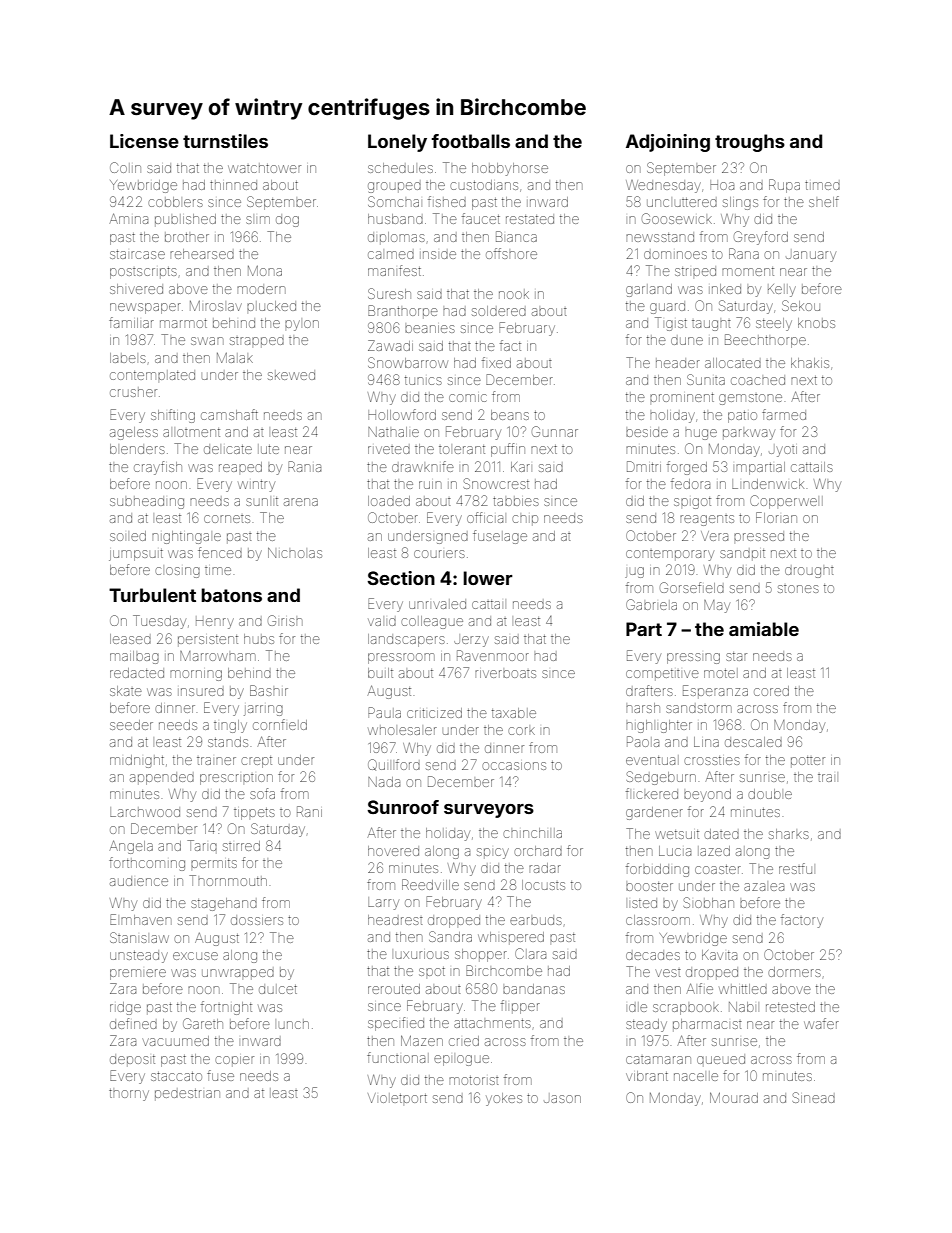  I want to click on troughs, so click(750, 143).
